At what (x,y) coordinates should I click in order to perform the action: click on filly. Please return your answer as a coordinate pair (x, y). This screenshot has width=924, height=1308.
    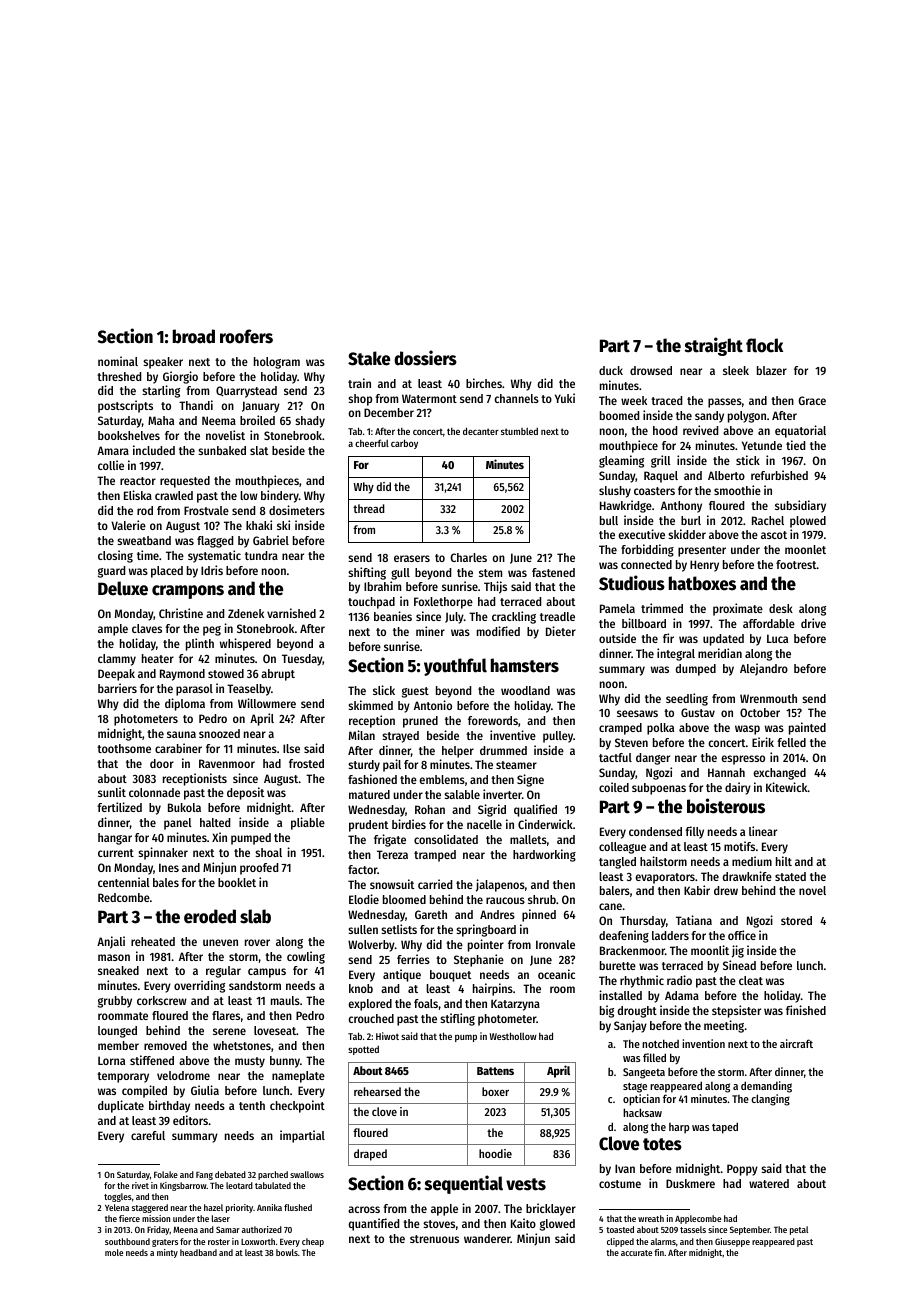
    Looking at the image, I should click on (694, 832).
